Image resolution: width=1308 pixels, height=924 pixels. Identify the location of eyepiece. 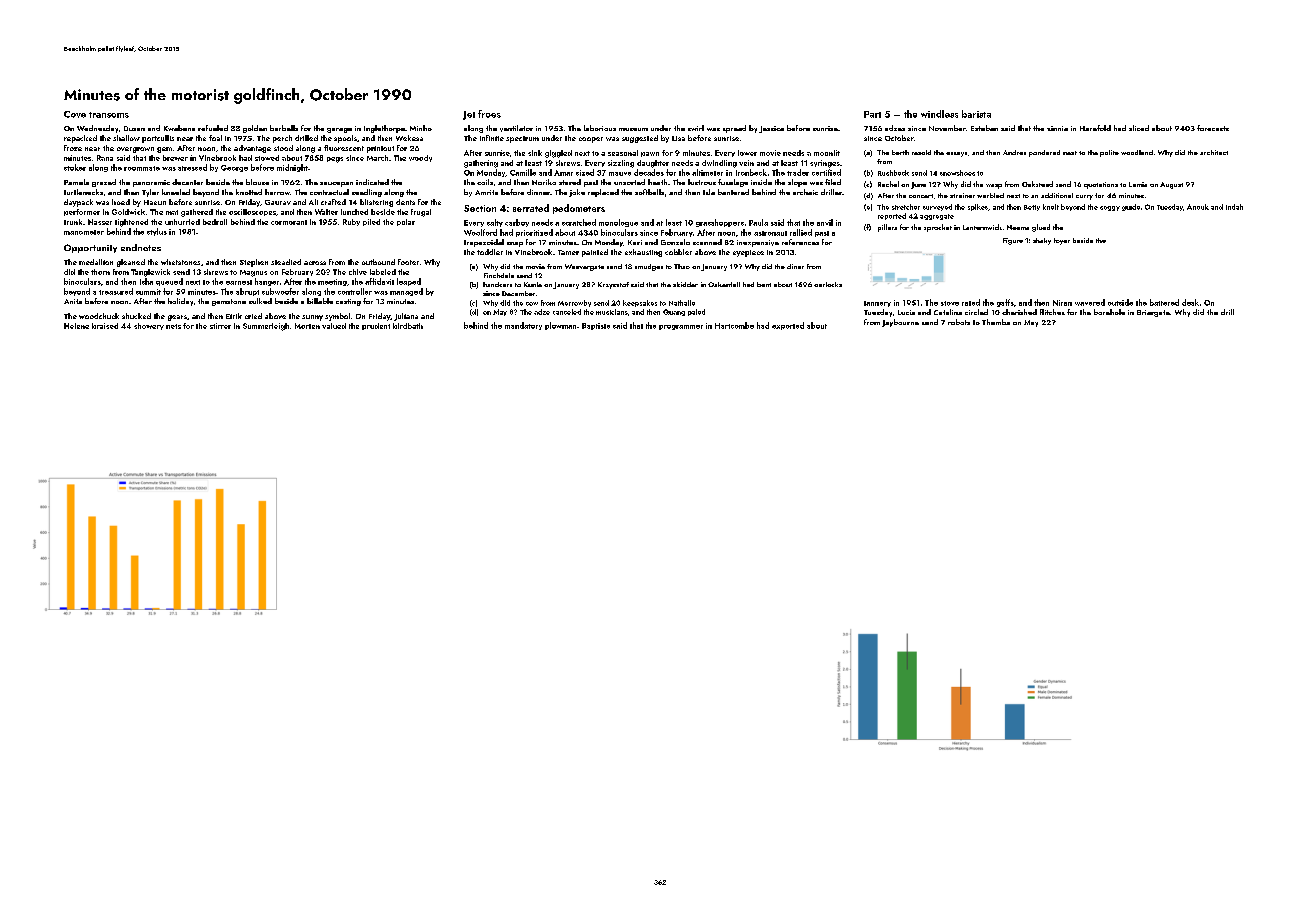
(748, 253).
